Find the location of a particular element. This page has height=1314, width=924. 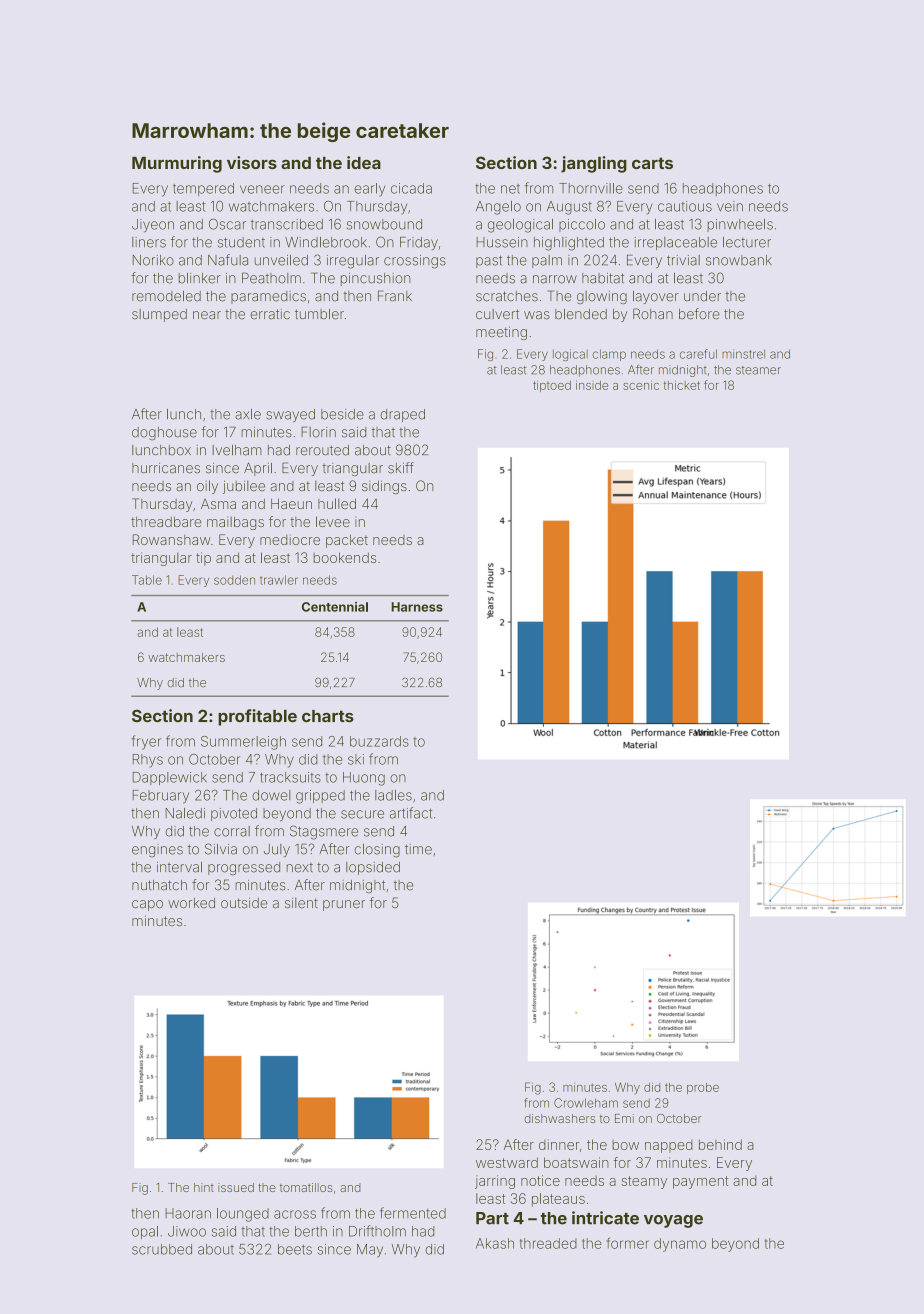

probe is located at coordinates (703, 1088).
